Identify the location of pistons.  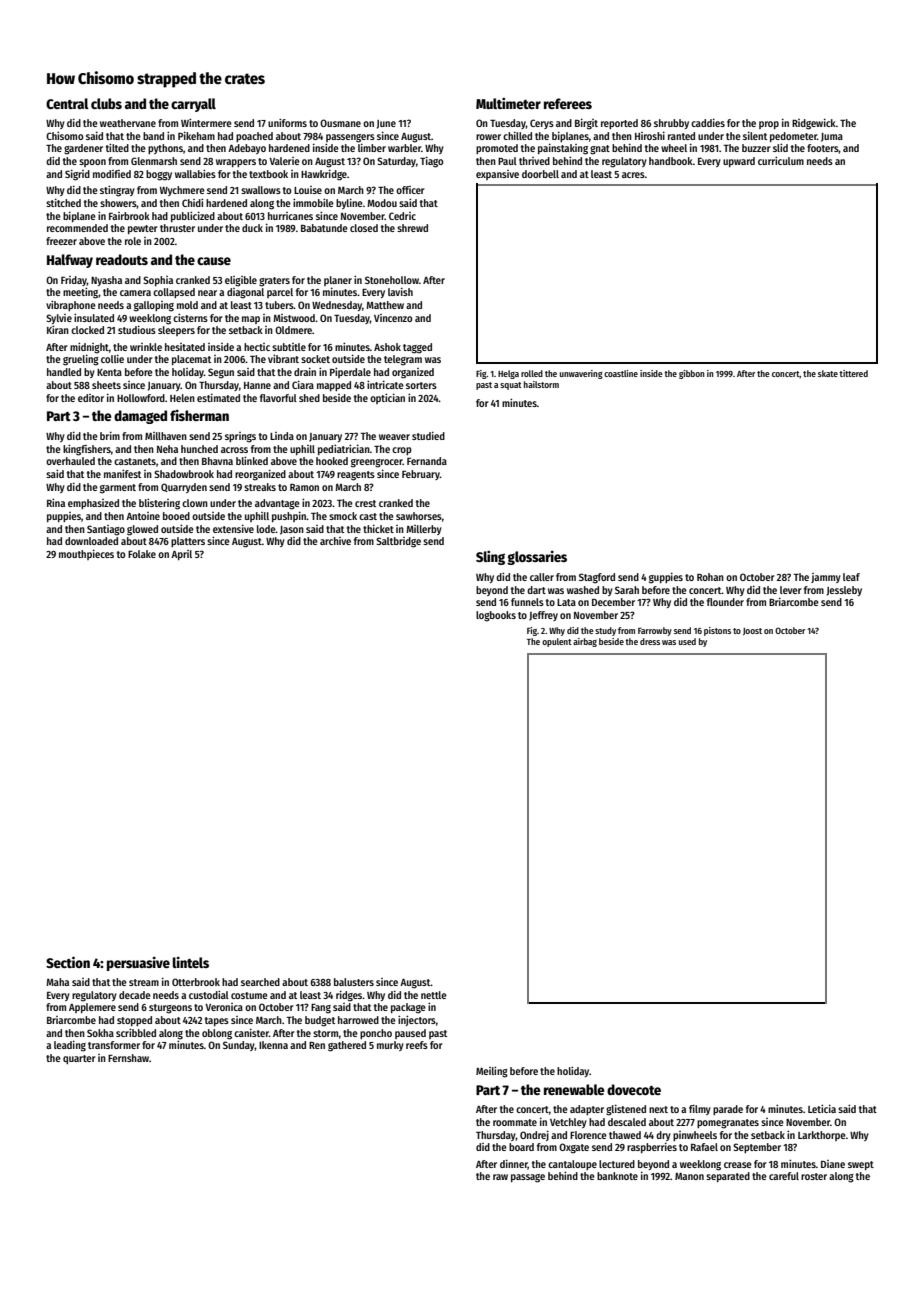
(717, 631).
